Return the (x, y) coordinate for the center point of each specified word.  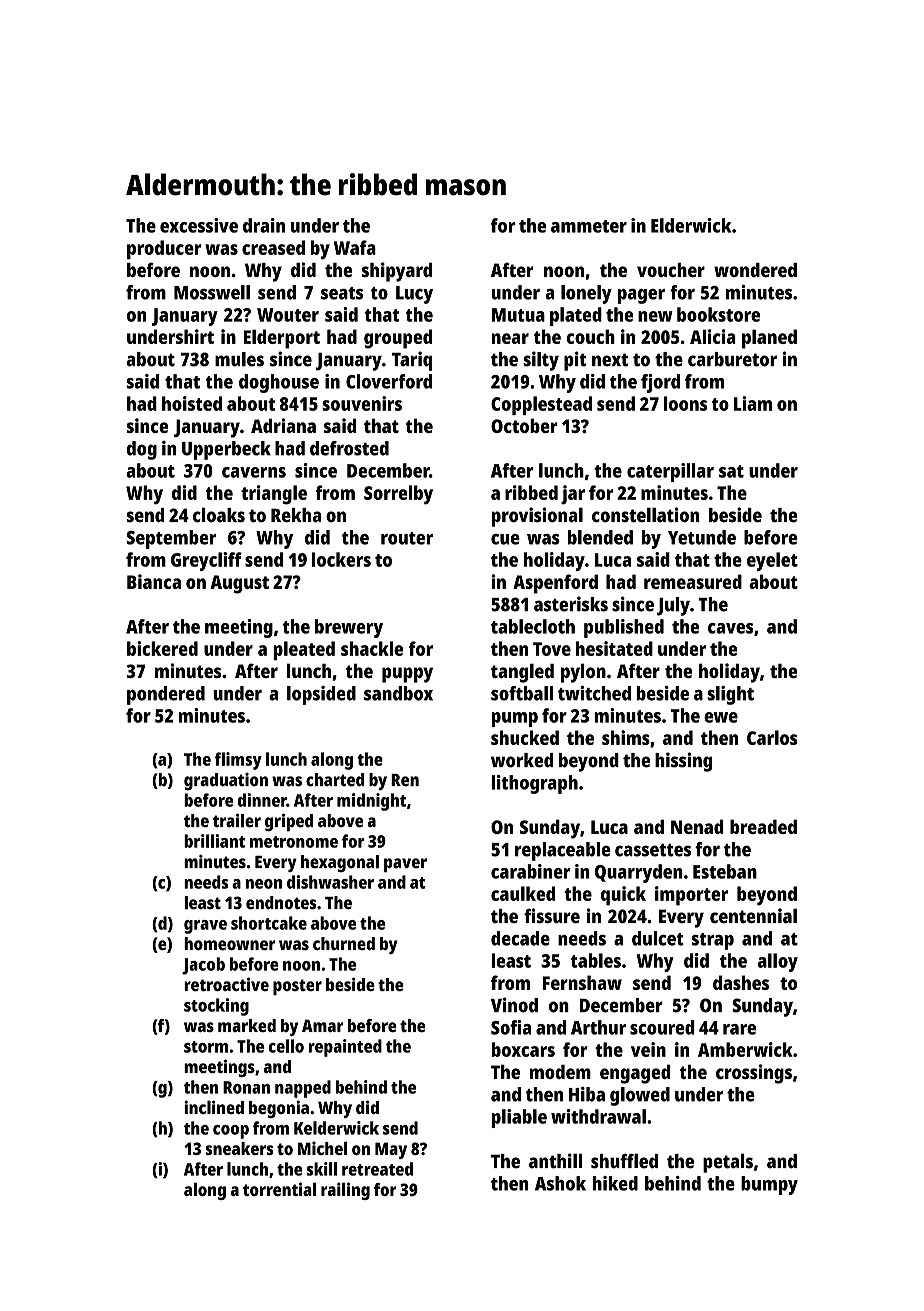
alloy (778, 962)
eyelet (772, 561)
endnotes (281, 903)
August (239, 584)
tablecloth (533, 626)
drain (264, 225)
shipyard (397, 272)
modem (560, 1072)
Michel (323, 1148)
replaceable (563, 851)
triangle (274, 495)
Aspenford (555, 584)
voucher (671, 270)
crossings (754, 1074)
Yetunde (702, 537)
